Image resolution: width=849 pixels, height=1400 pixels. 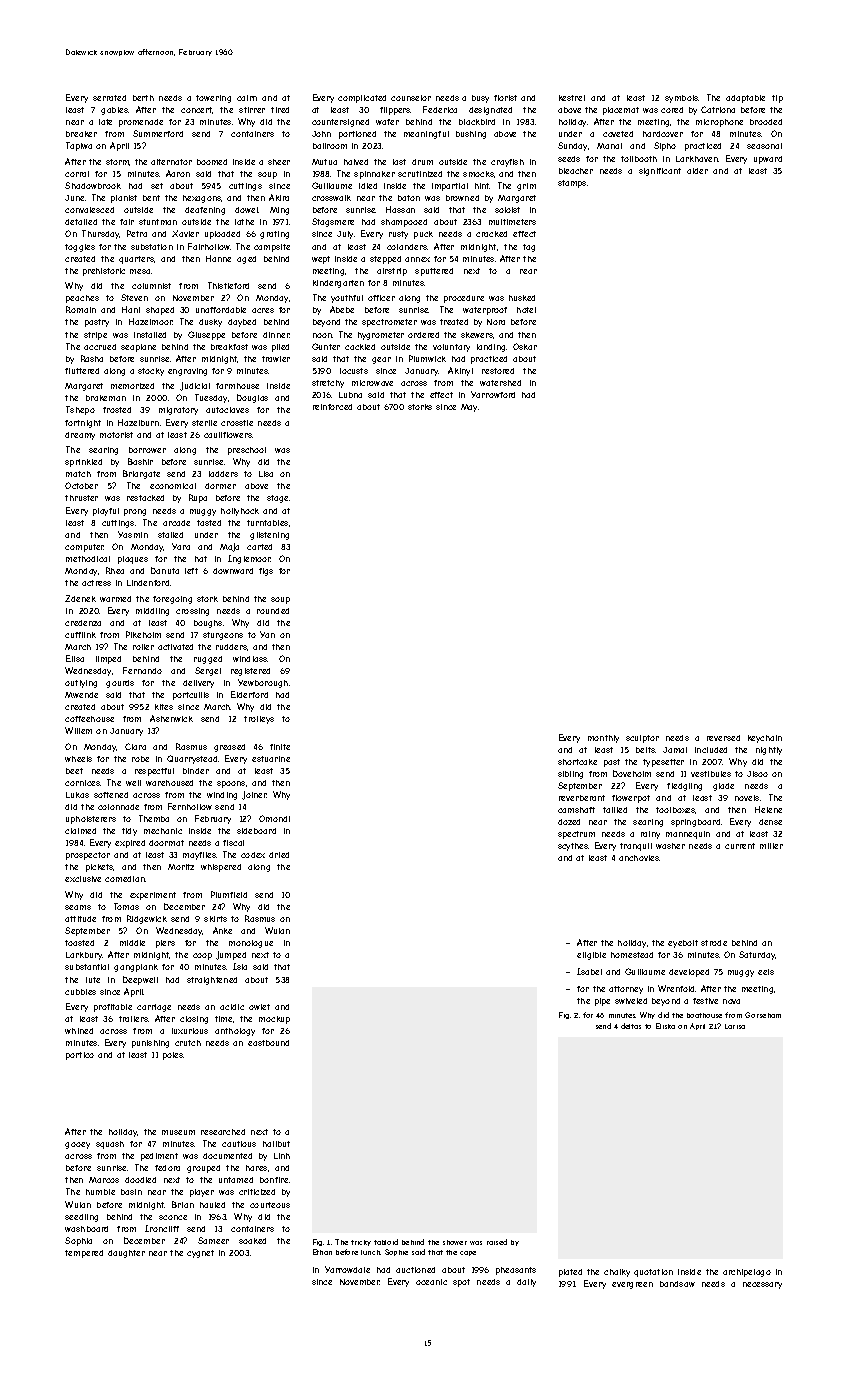 I want to click on florist, so click(x=505, y=98).
